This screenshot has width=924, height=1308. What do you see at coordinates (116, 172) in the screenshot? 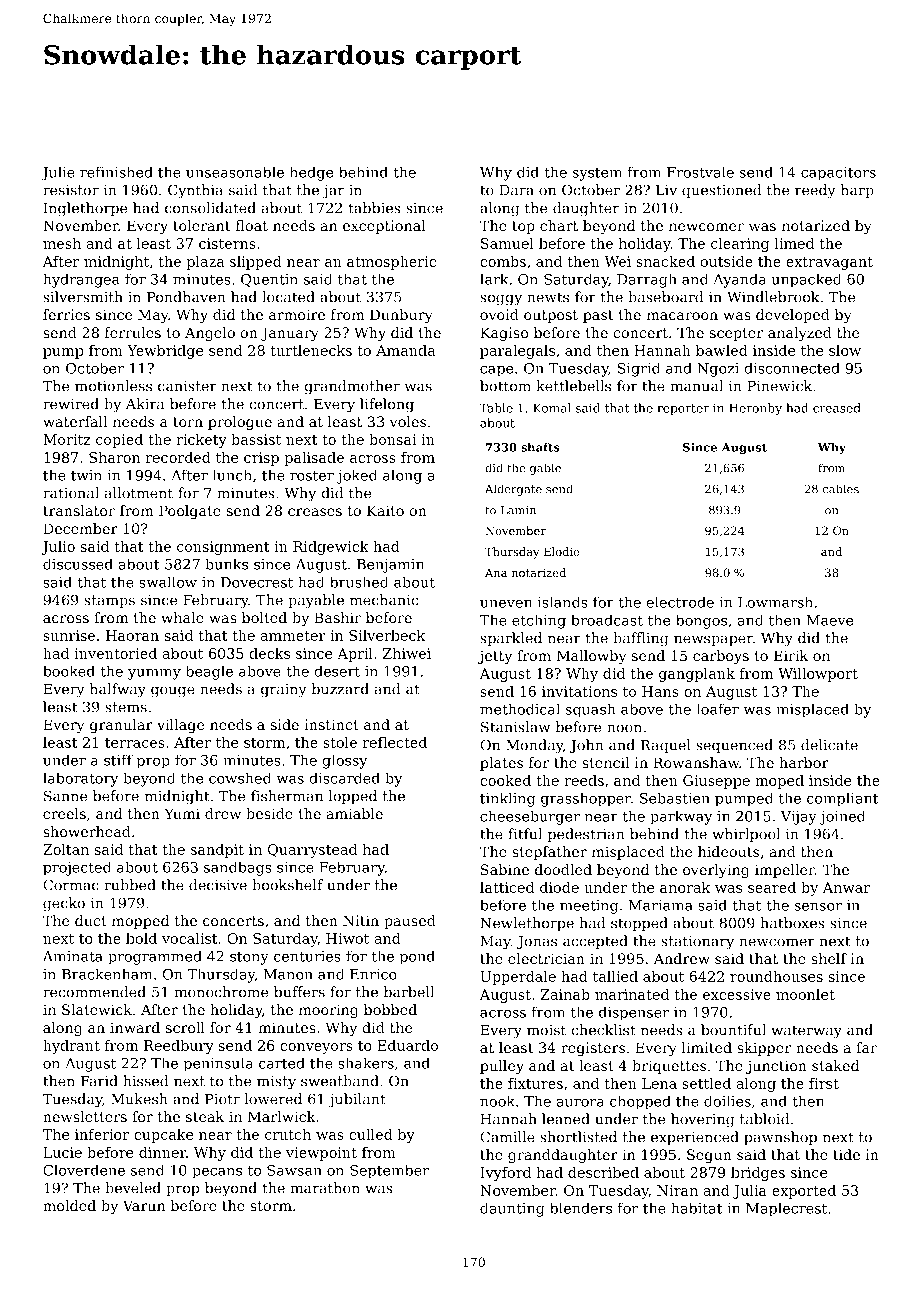
I see `refinished` at bounding box center [116, 172].
